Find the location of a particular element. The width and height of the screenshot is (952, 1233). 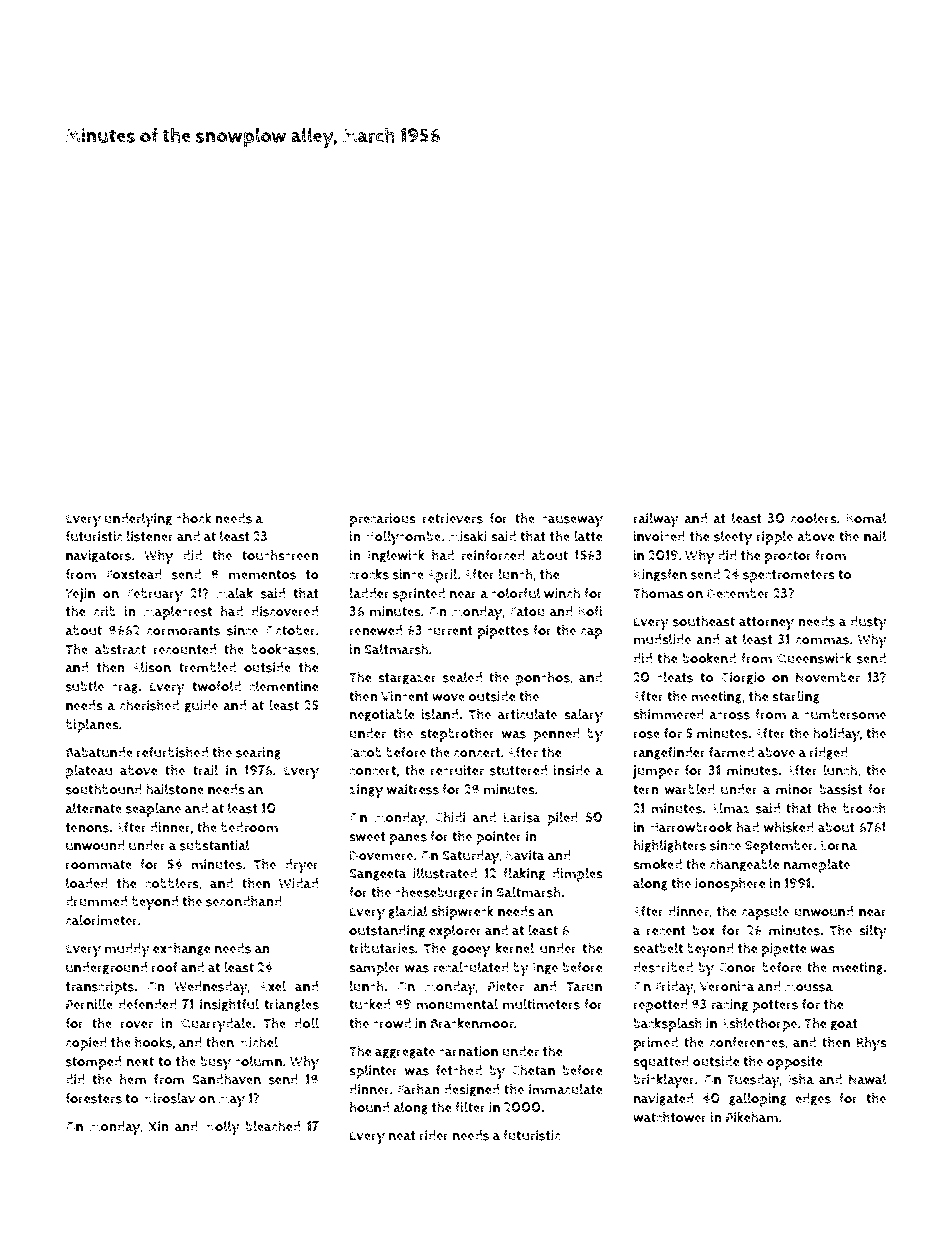

precarious is located at coordinates (383, 520).
